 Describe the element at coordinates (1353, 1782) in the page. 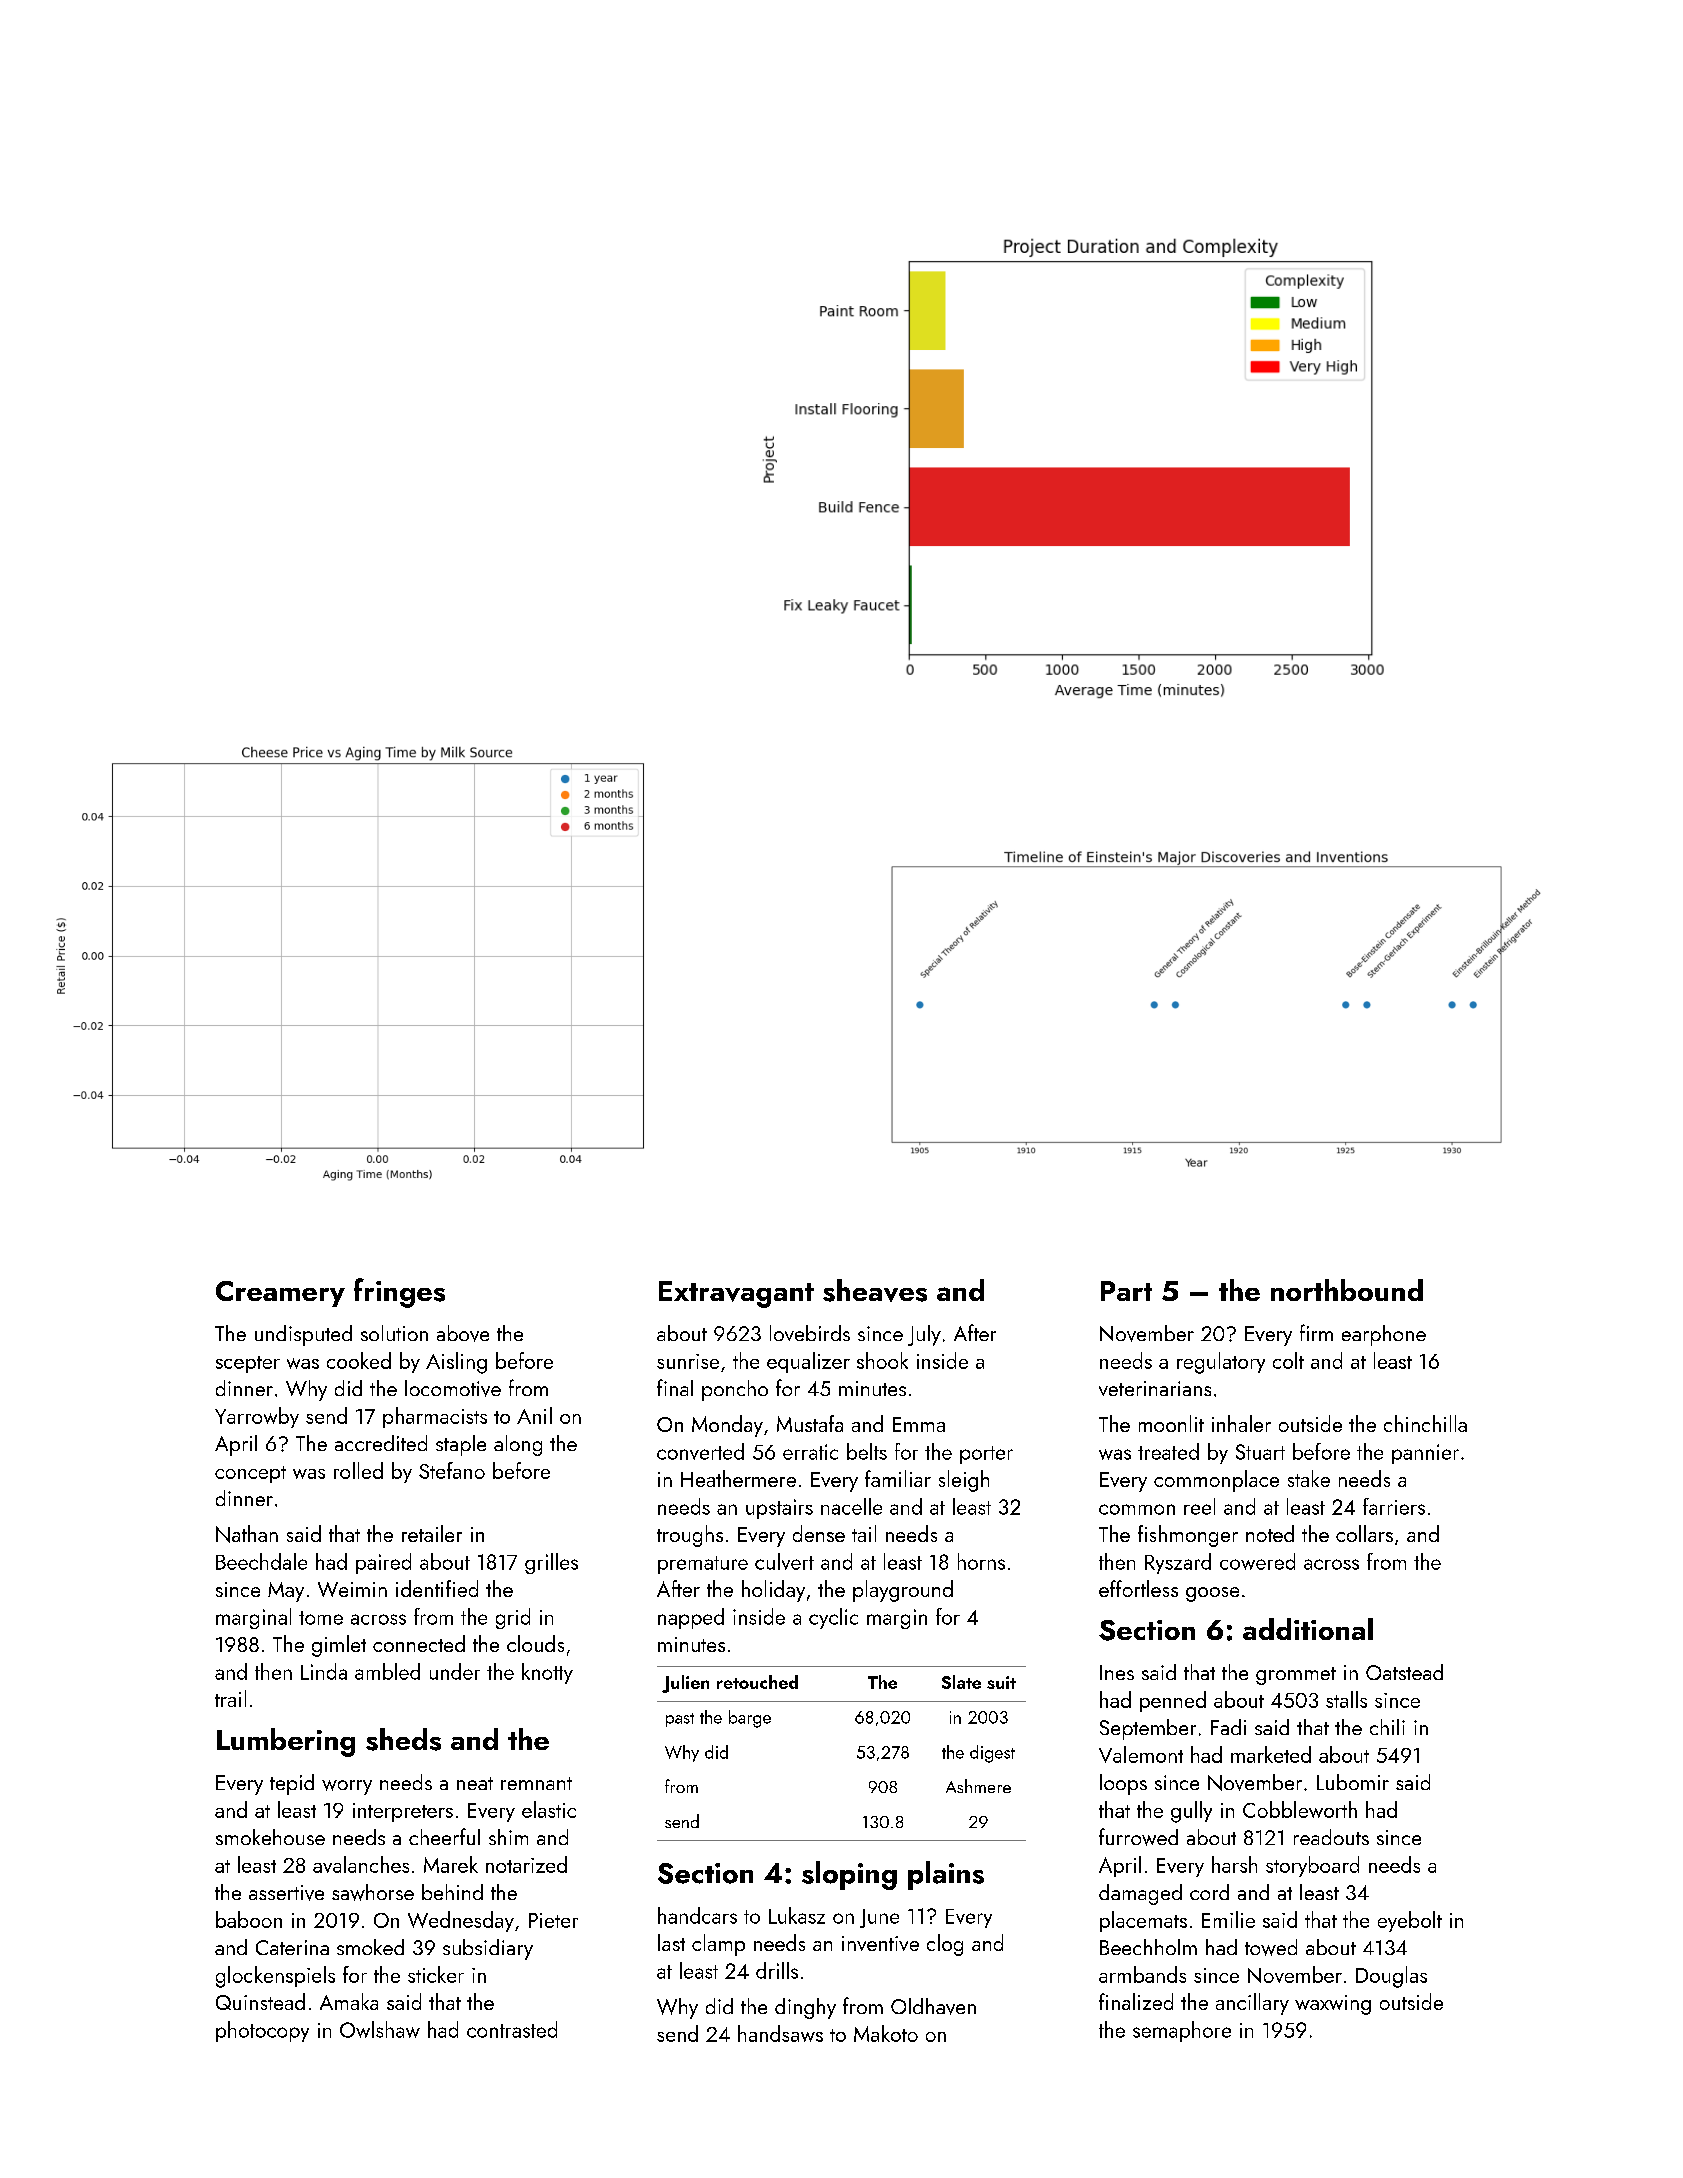

I see `Lubomir` at that location.
